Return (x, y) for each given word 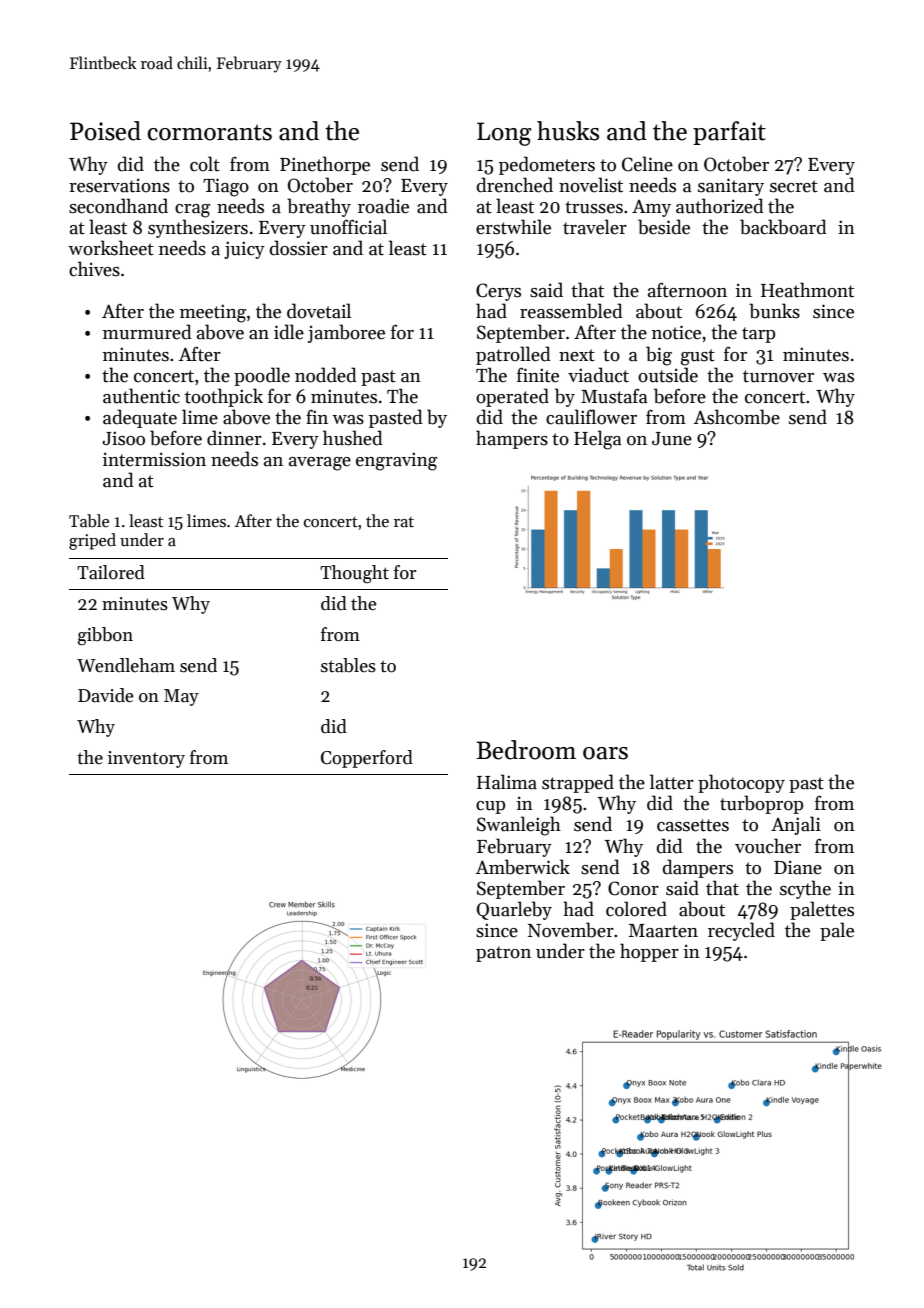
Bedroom (526, 750)
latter (672, 782)
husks (568, 131)
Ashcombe (737, 417)
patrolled (513, 355)
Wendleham (126, 665)
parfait (729, 133)
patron (503, 954)
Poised (105, 131)
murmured (147, 332)
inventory (146, 759)
